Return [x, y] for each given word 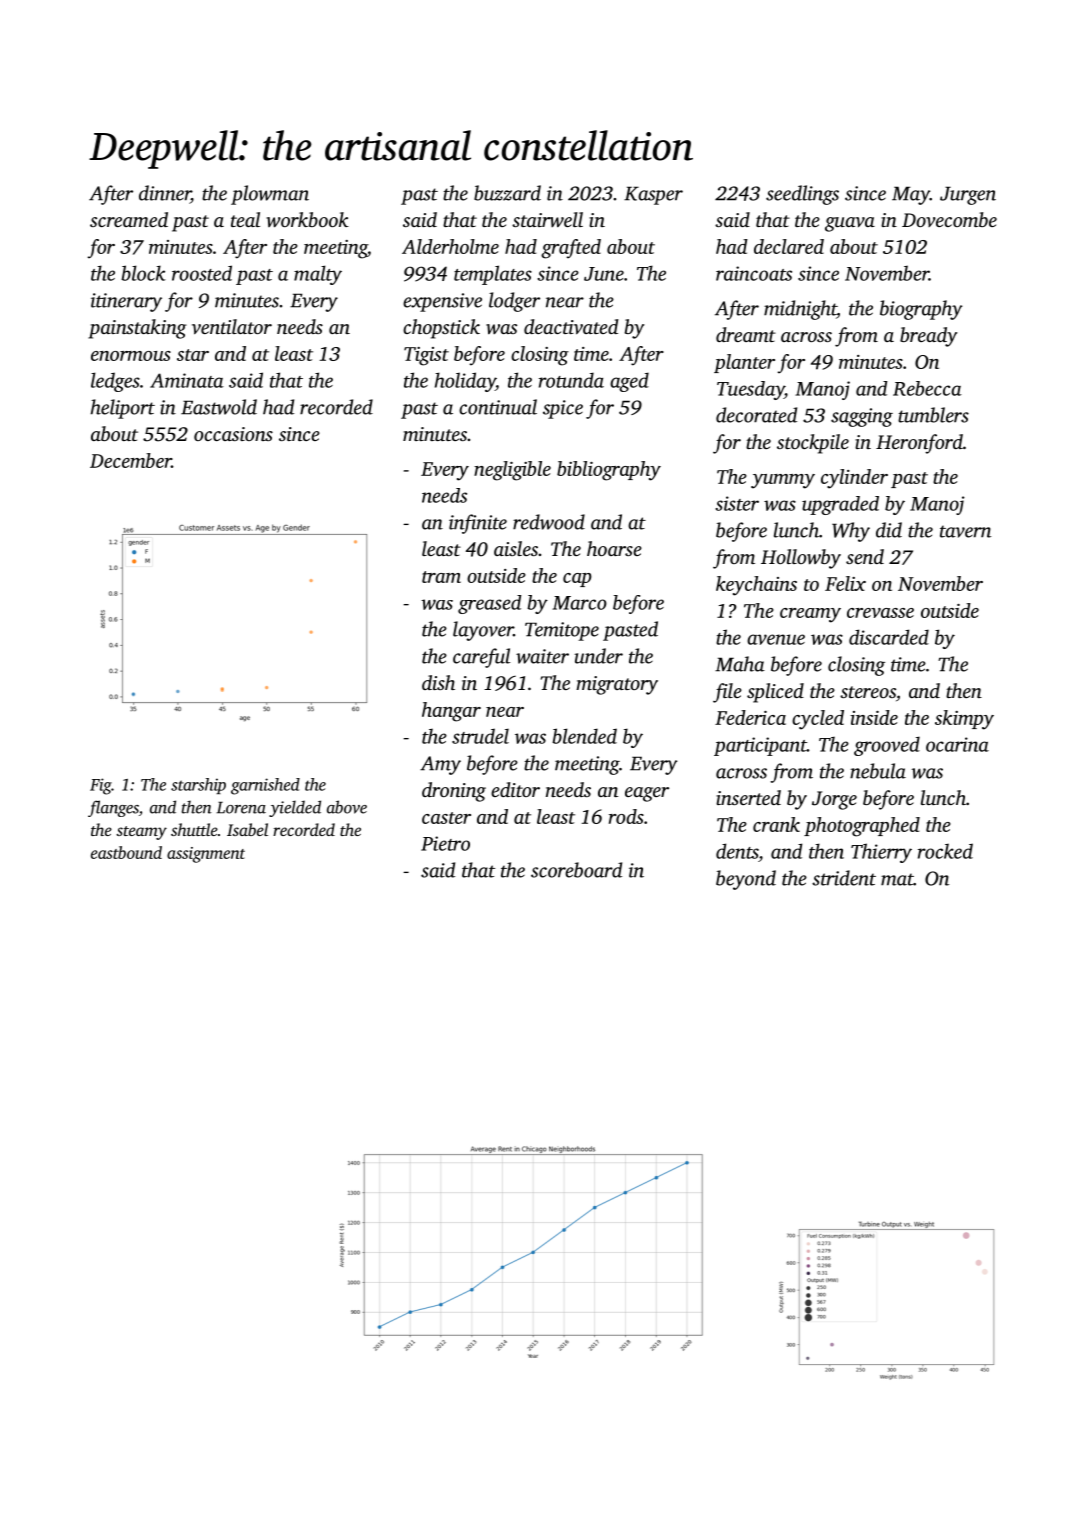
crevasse [880, 613]
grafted [571, 249]
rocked [945, 851]
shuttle [194, 829]
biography [921, 310]
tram [441, 577]
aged [629, 382]
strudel [480, 736]
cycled [818, 720]
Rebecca [927, 388]
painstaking [137, 329]
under [598, 656]
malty [318, 275]
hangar [451, 712]
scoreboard [576, 870]
